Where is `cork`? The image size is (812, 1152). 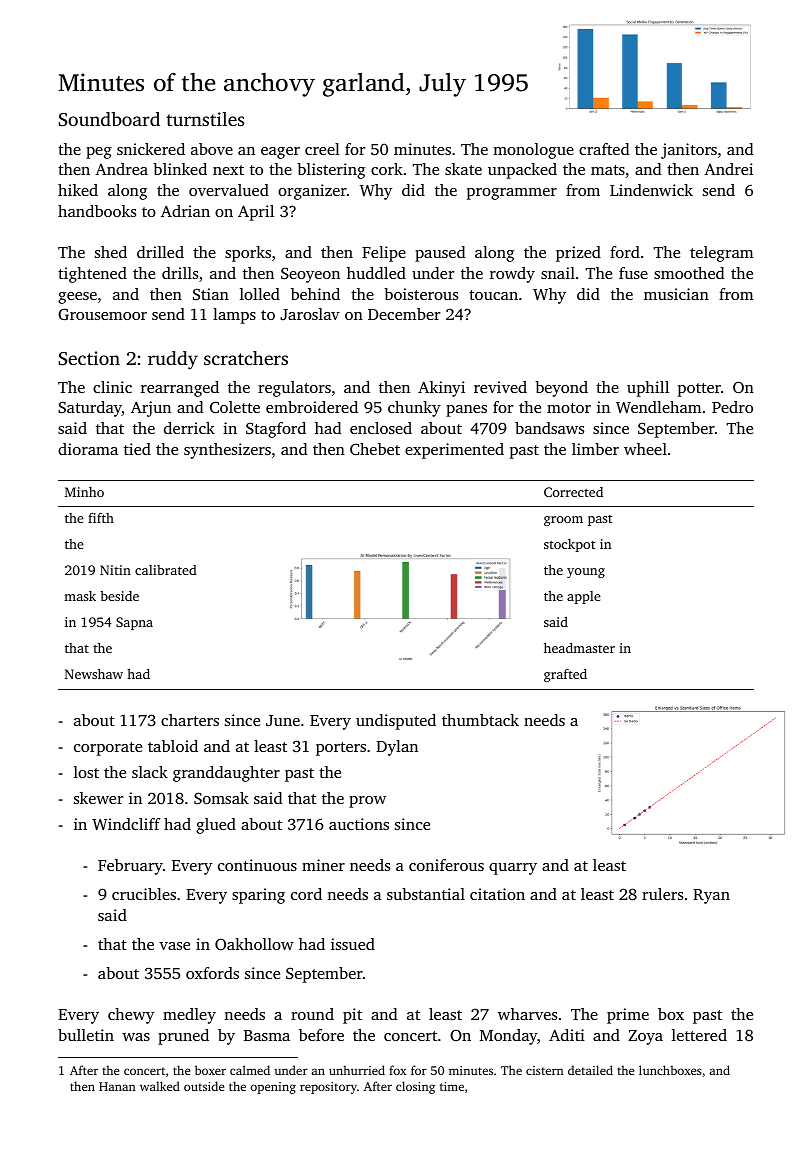
cork is located at coordinates (387, 169).
